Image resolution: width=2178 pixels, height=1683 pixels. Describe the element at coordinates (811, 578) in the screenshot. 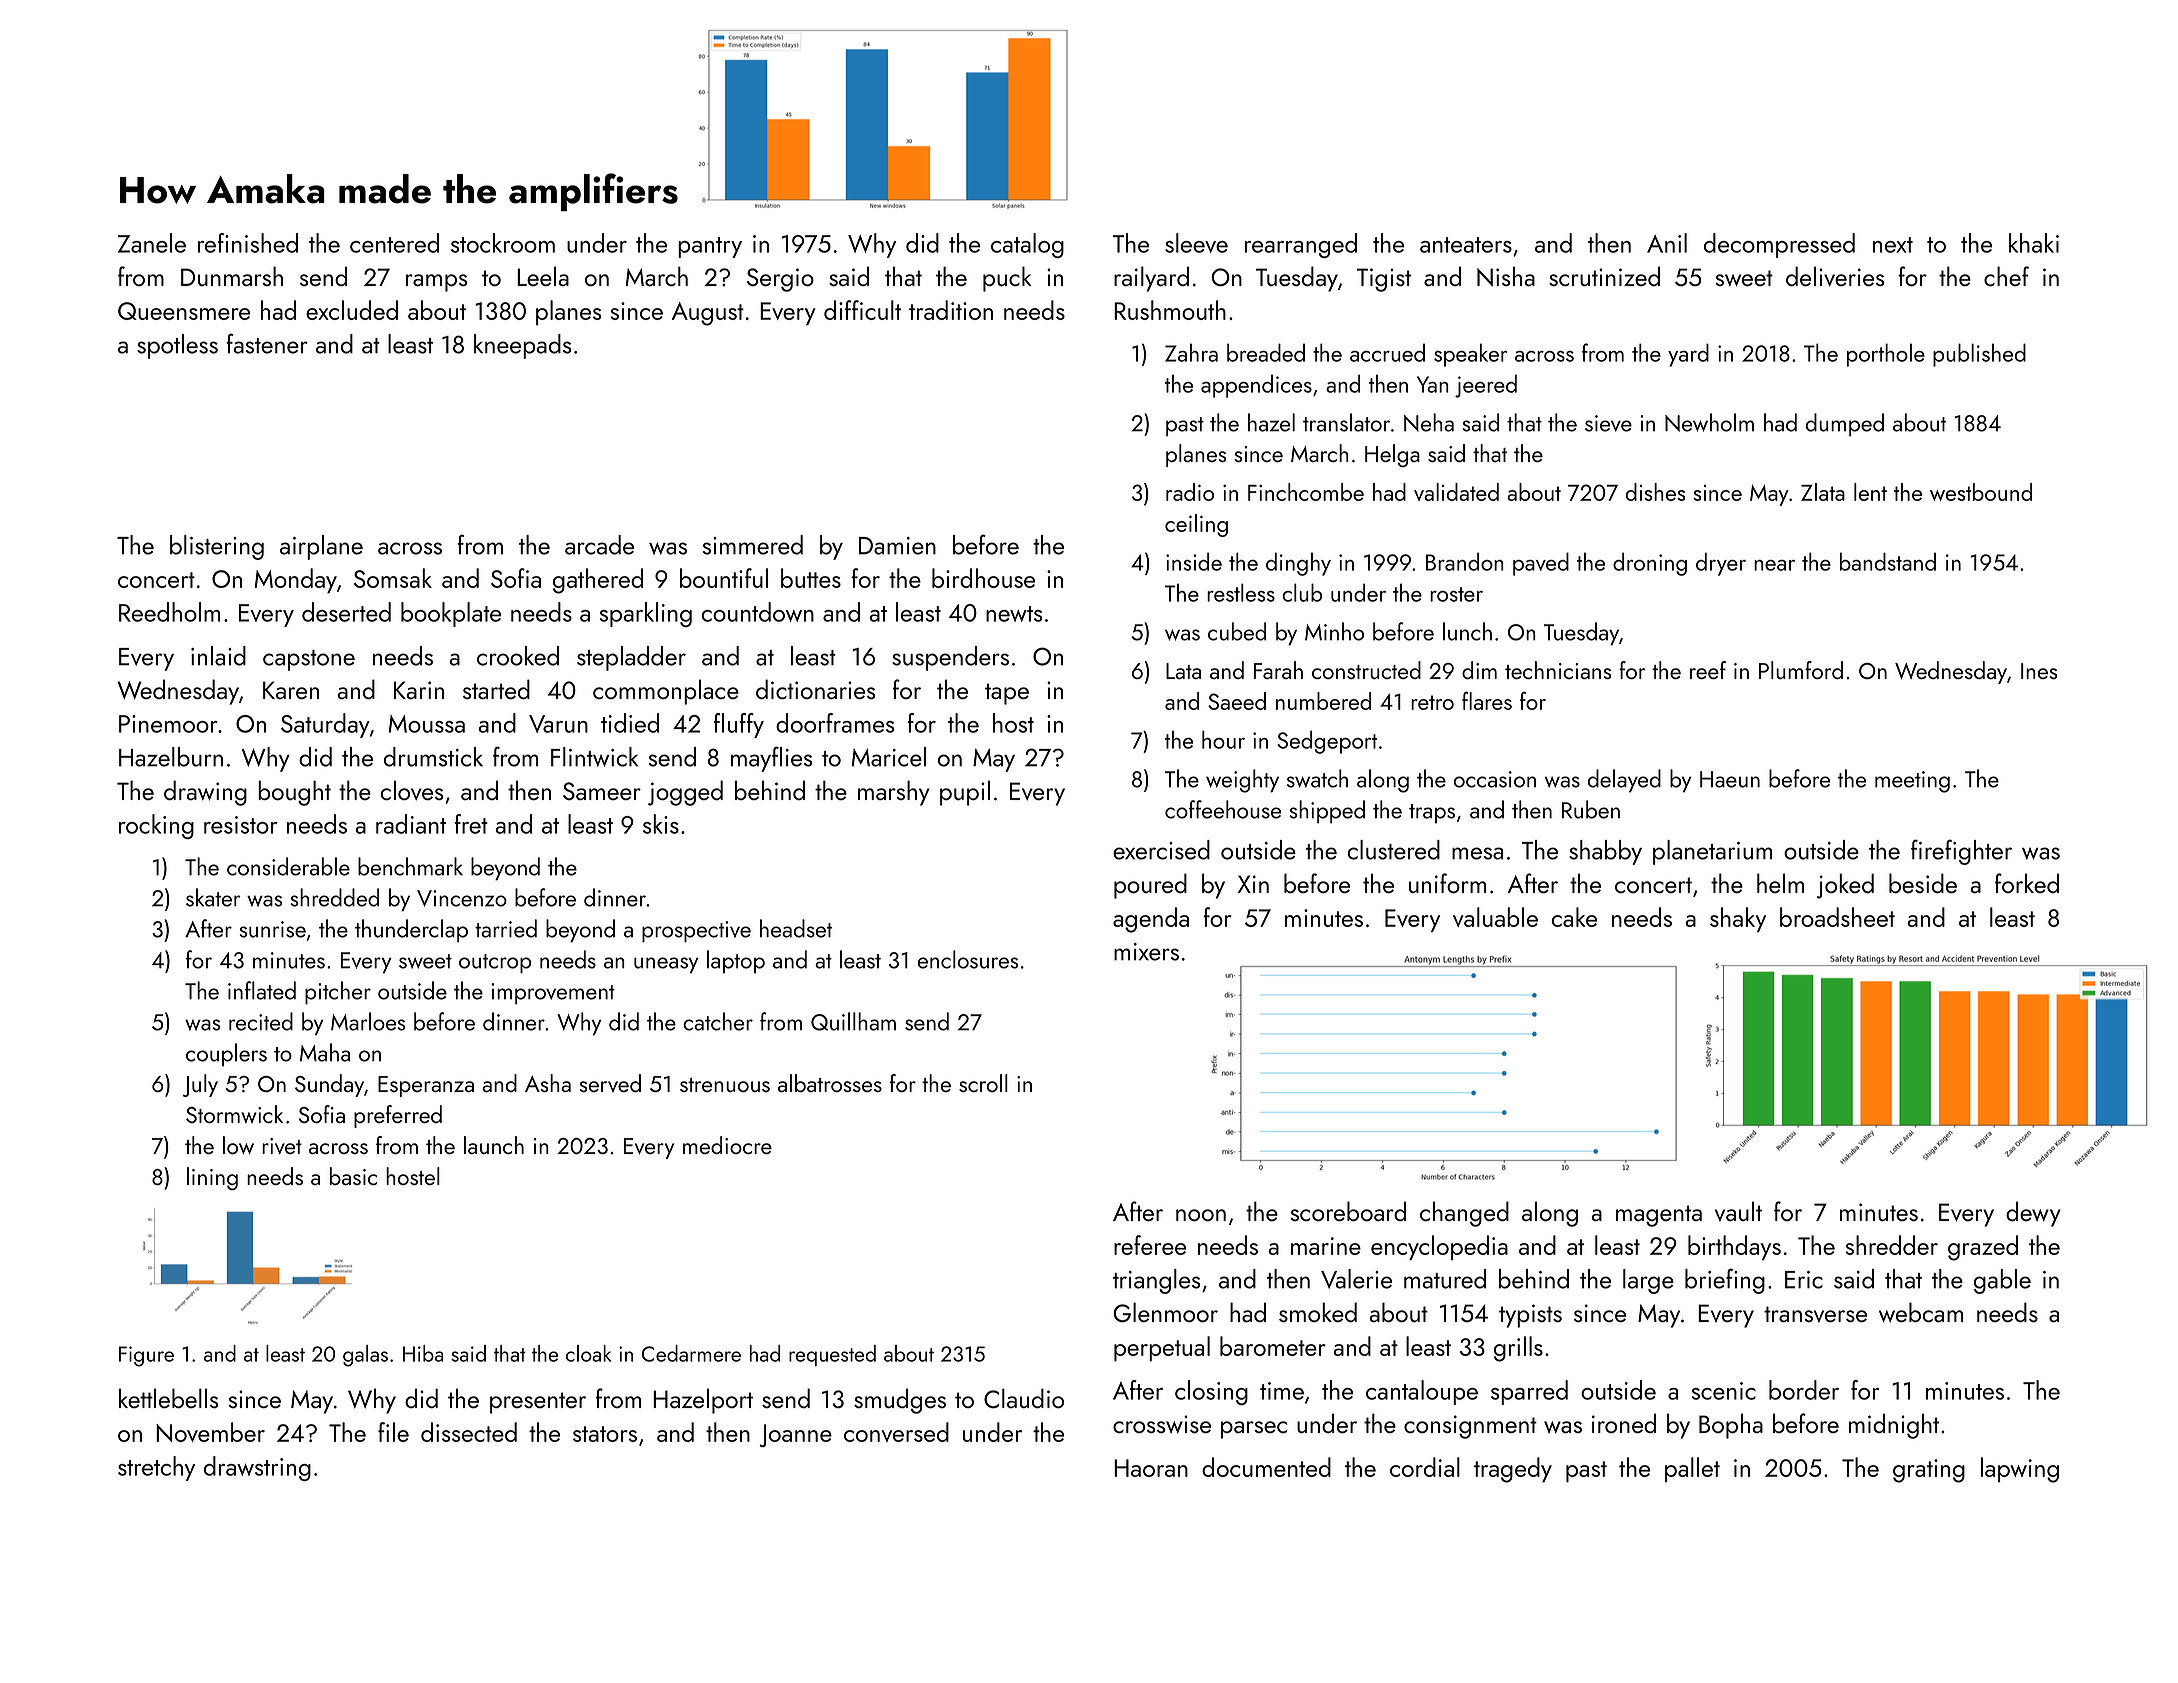

I see `buttes` at that location.
